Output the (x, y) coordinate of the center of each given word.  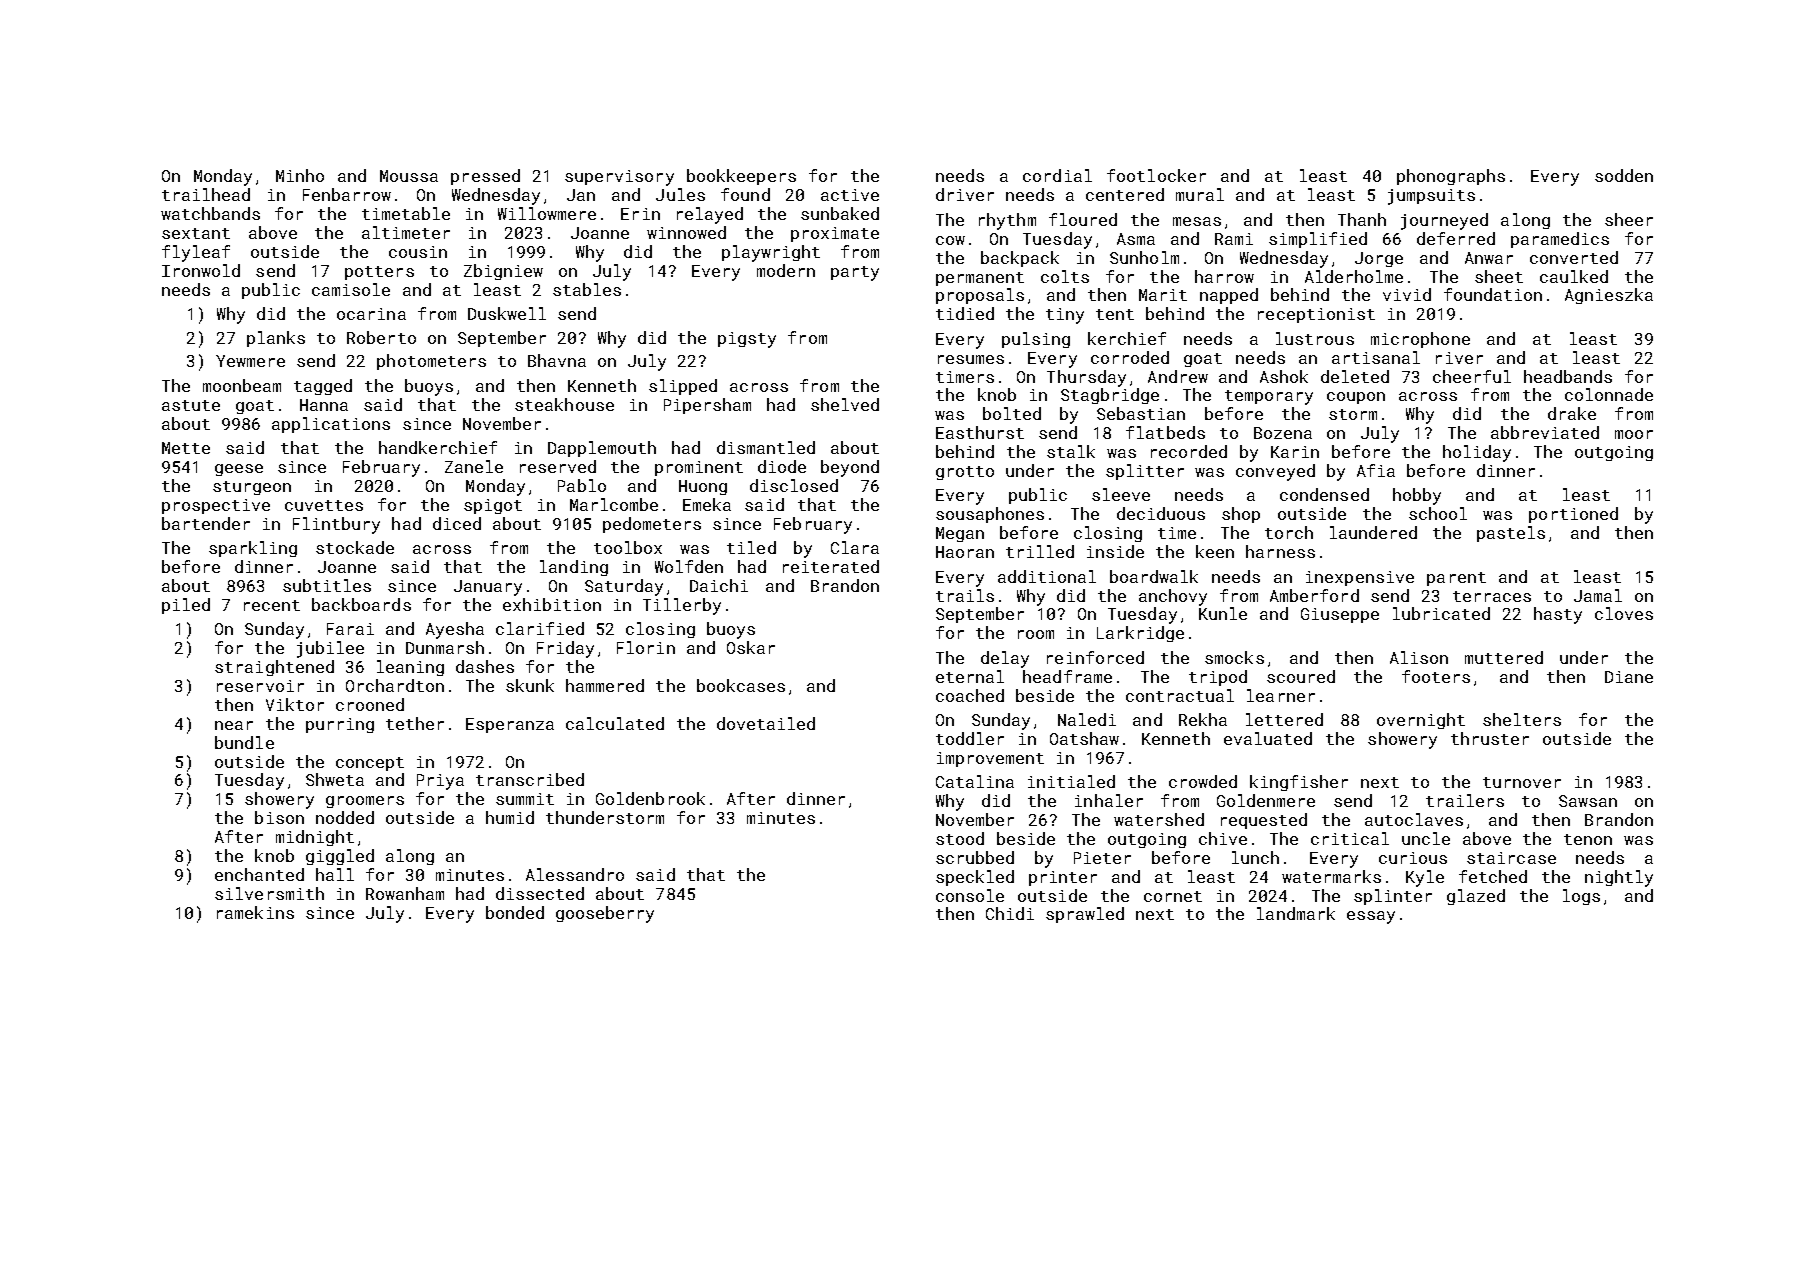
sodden (1624, 175)
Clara (855, 547)
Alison (1419, 657)
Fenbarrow (347, 194)
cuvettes (324, 505)
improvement (990, 759)
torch (1289, 532)
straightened (274, 668)
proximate (835, 234)
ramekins (255, 912)
